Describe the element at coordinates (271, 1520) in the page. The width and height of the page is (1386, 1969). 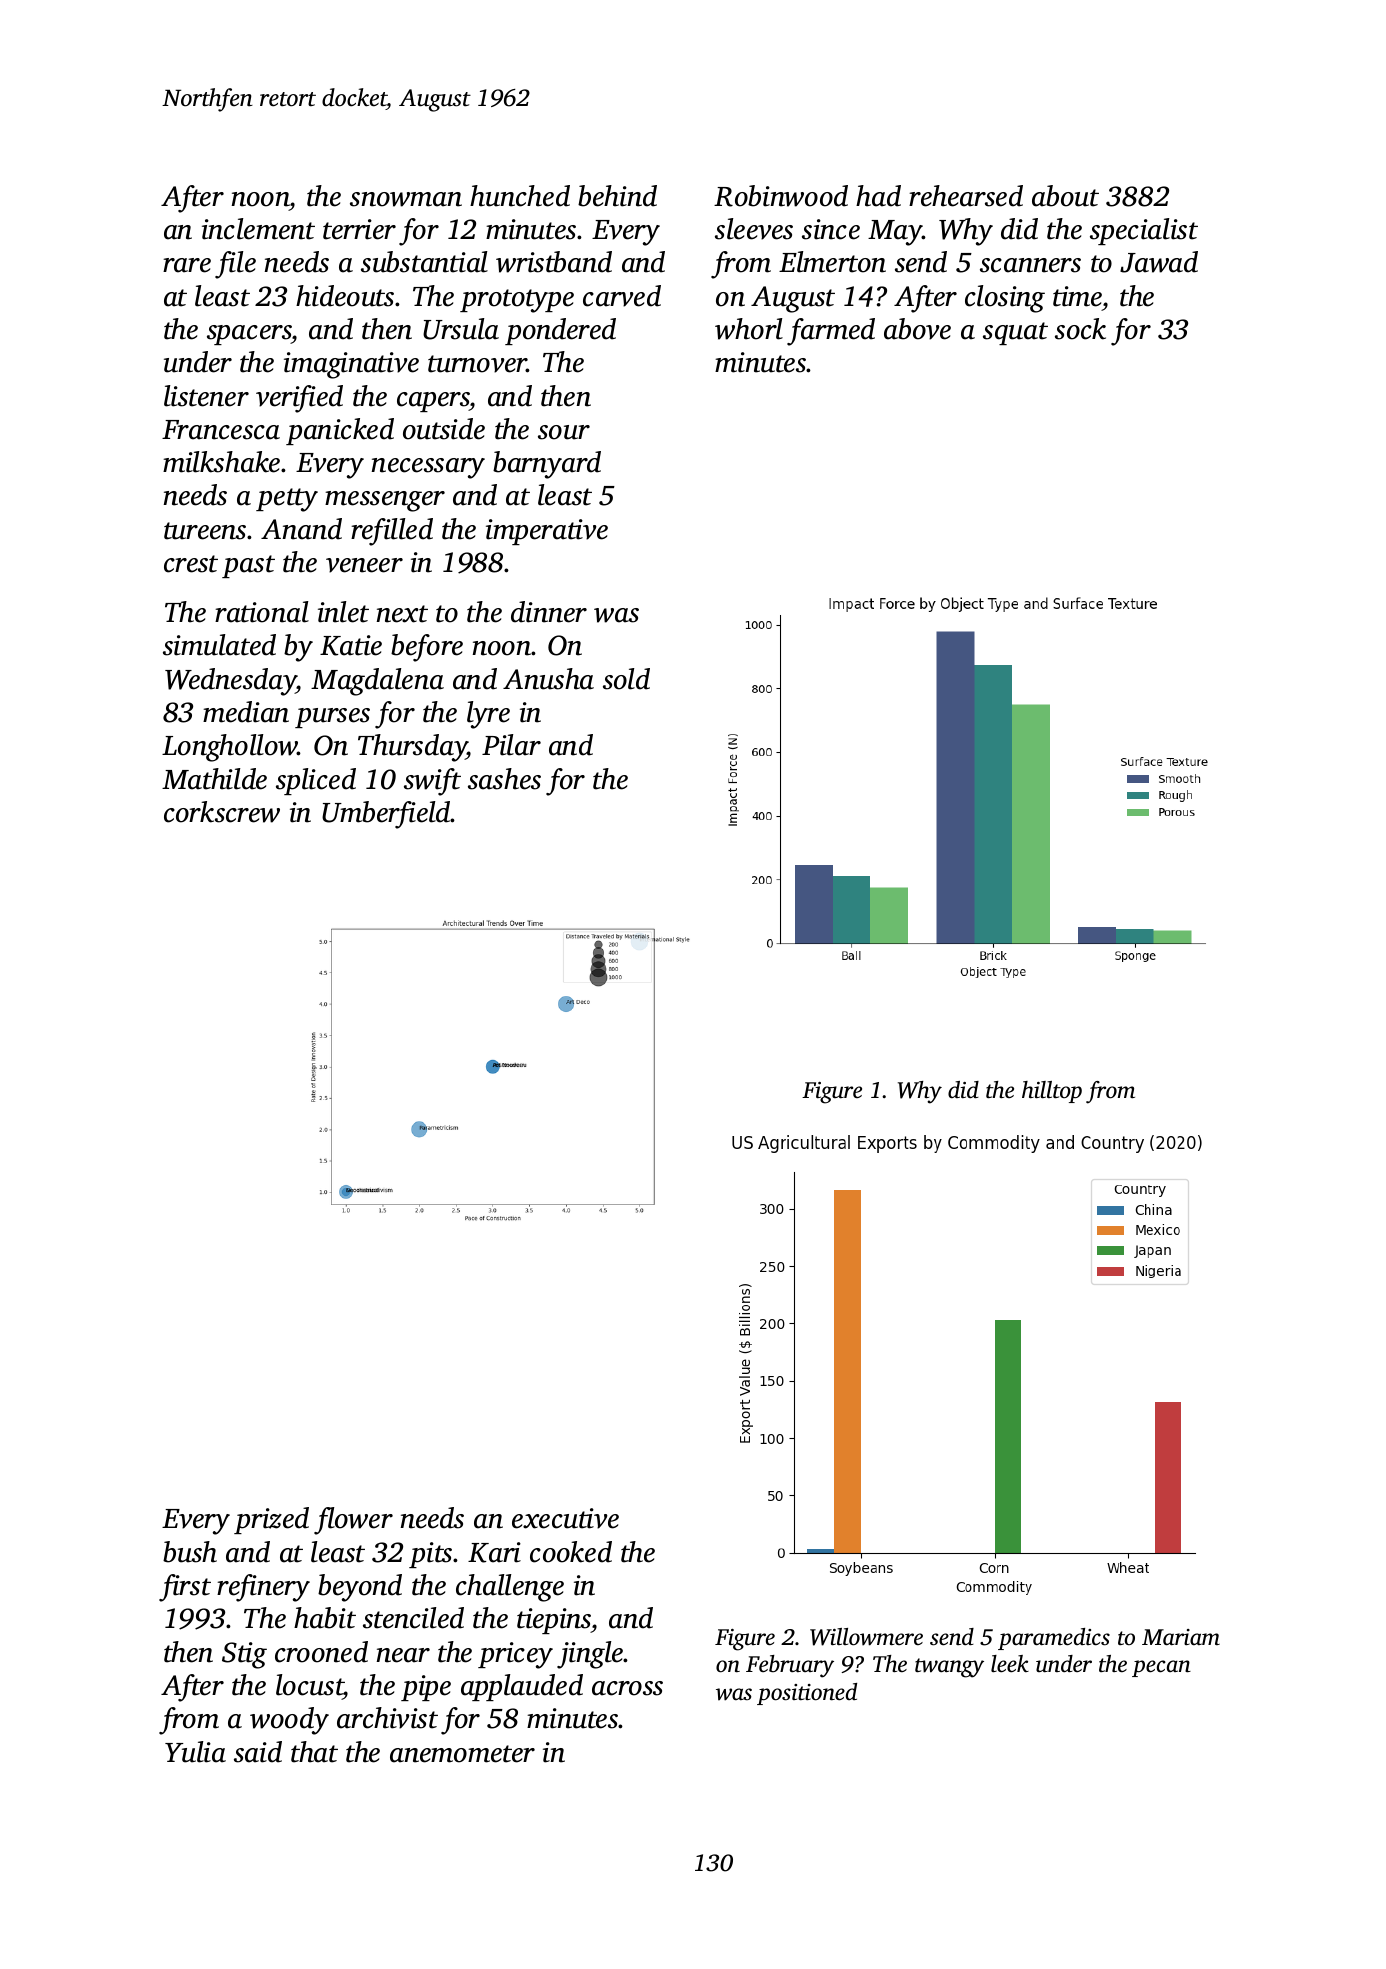
I see `prized` at that location.
